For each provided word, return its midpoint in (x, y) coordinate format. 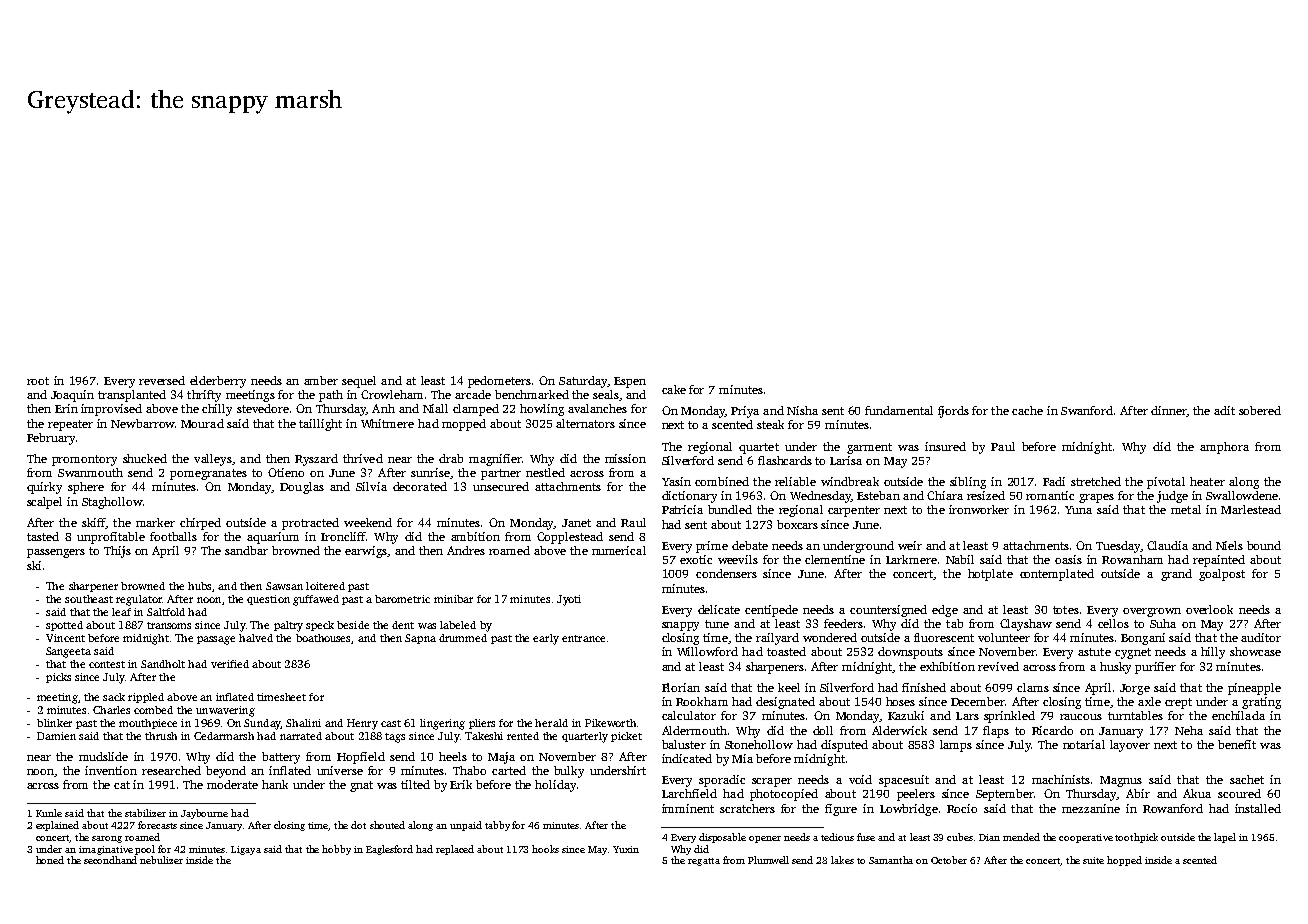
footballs (173, 536)
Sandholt (163, 664)
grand (1176, 575)
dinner (1169, 411)
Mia (742, 758)
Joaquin (72, 396)
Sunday (262, 724)
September (1005, 795)
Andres (466, 550)
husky (1115, 668)
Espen (630, 382)
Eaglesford (389, 850)
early (546, 639)
